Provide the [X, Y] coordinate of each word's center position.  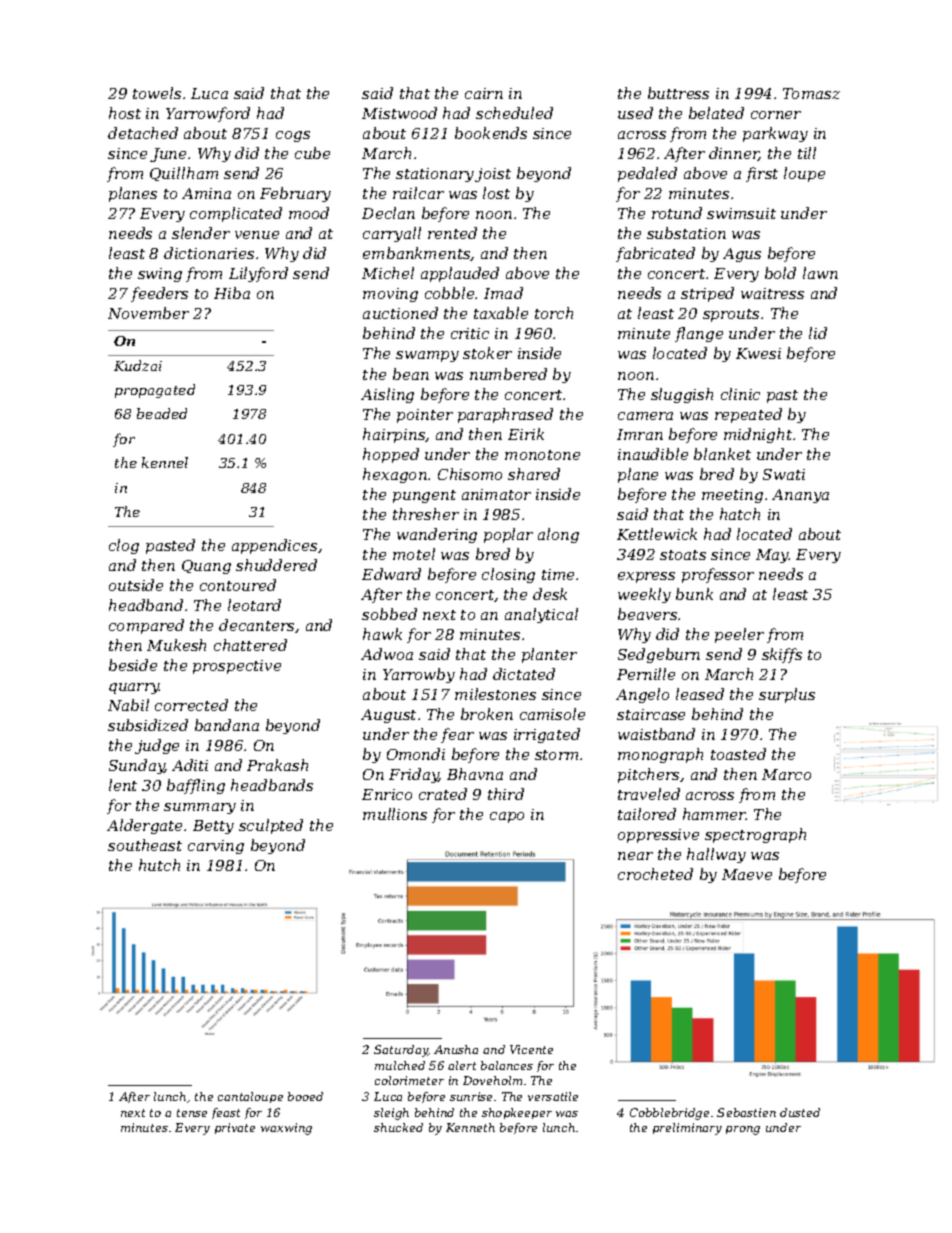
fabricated [655, 254]
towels [157, 93]
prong [743, 1130]
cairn [484, 93]
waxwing [286, 1129]
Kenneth [470, 1127]
